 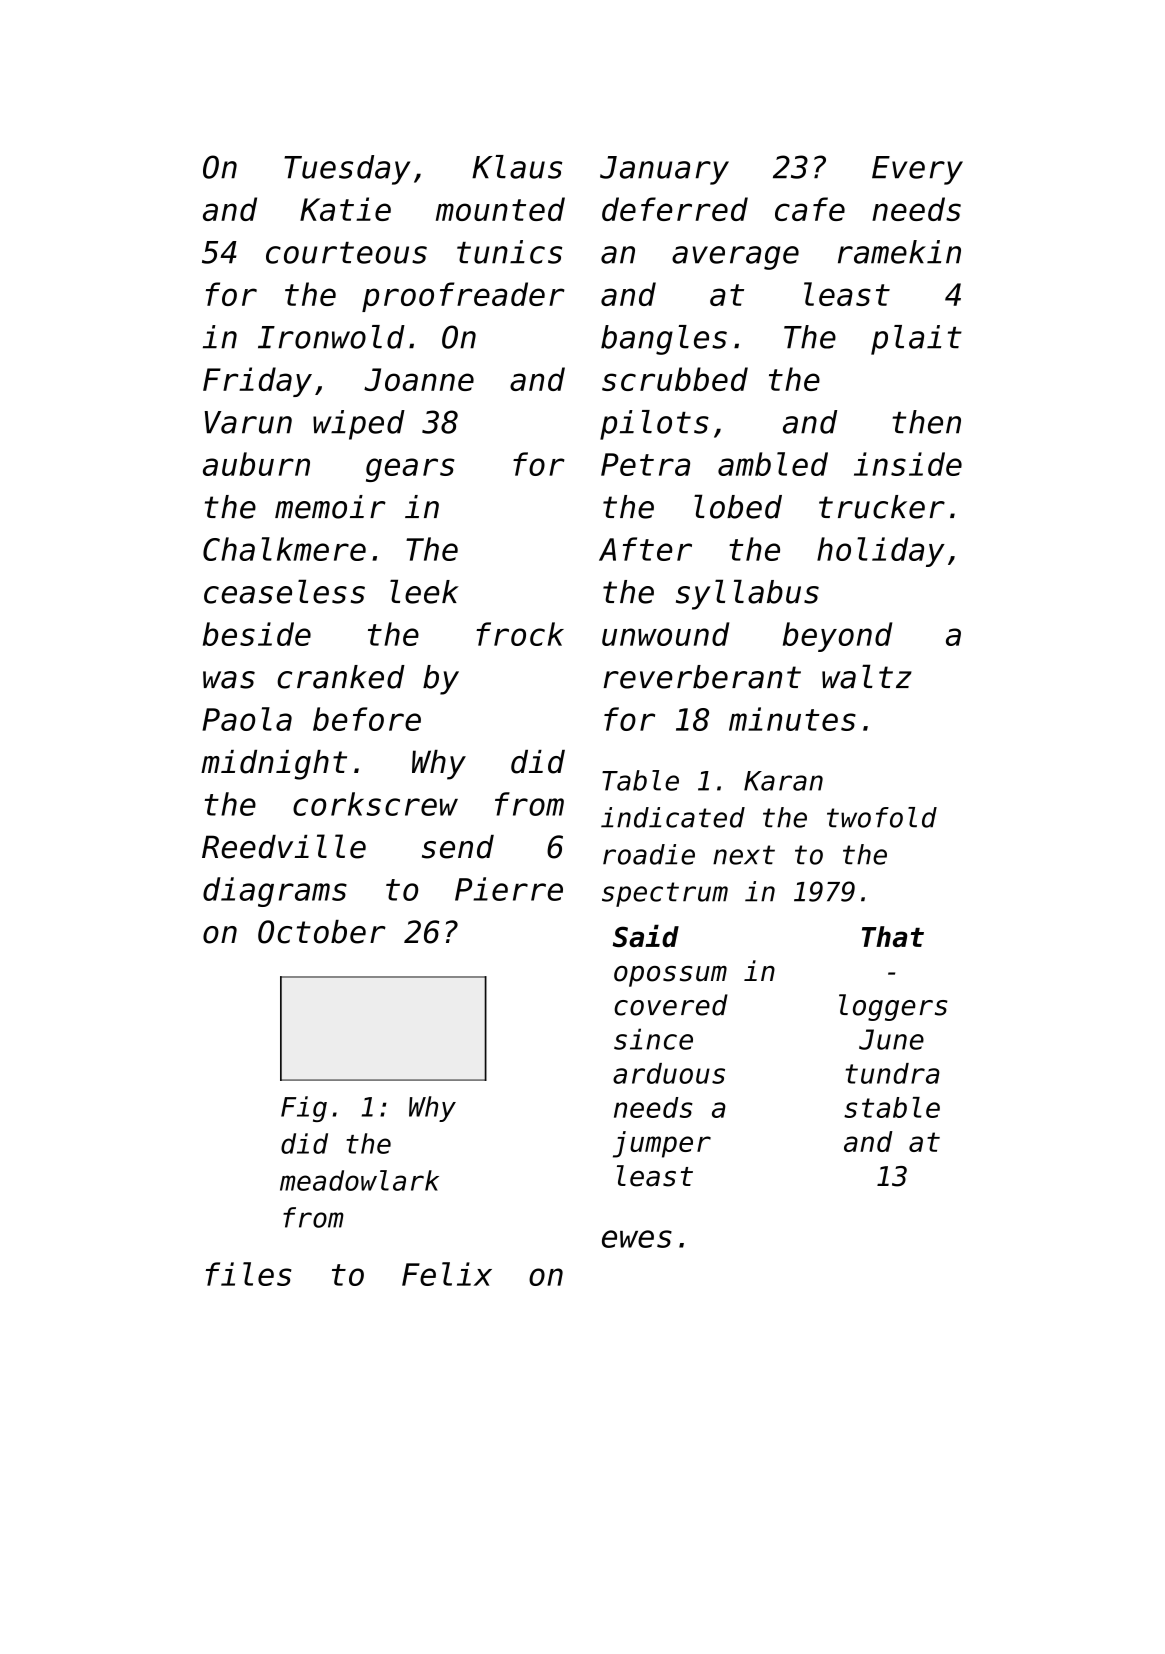 What do you see at coordinates (447, 1274) in the page?
I see `Felix` at bounding box center [447, 1274].
